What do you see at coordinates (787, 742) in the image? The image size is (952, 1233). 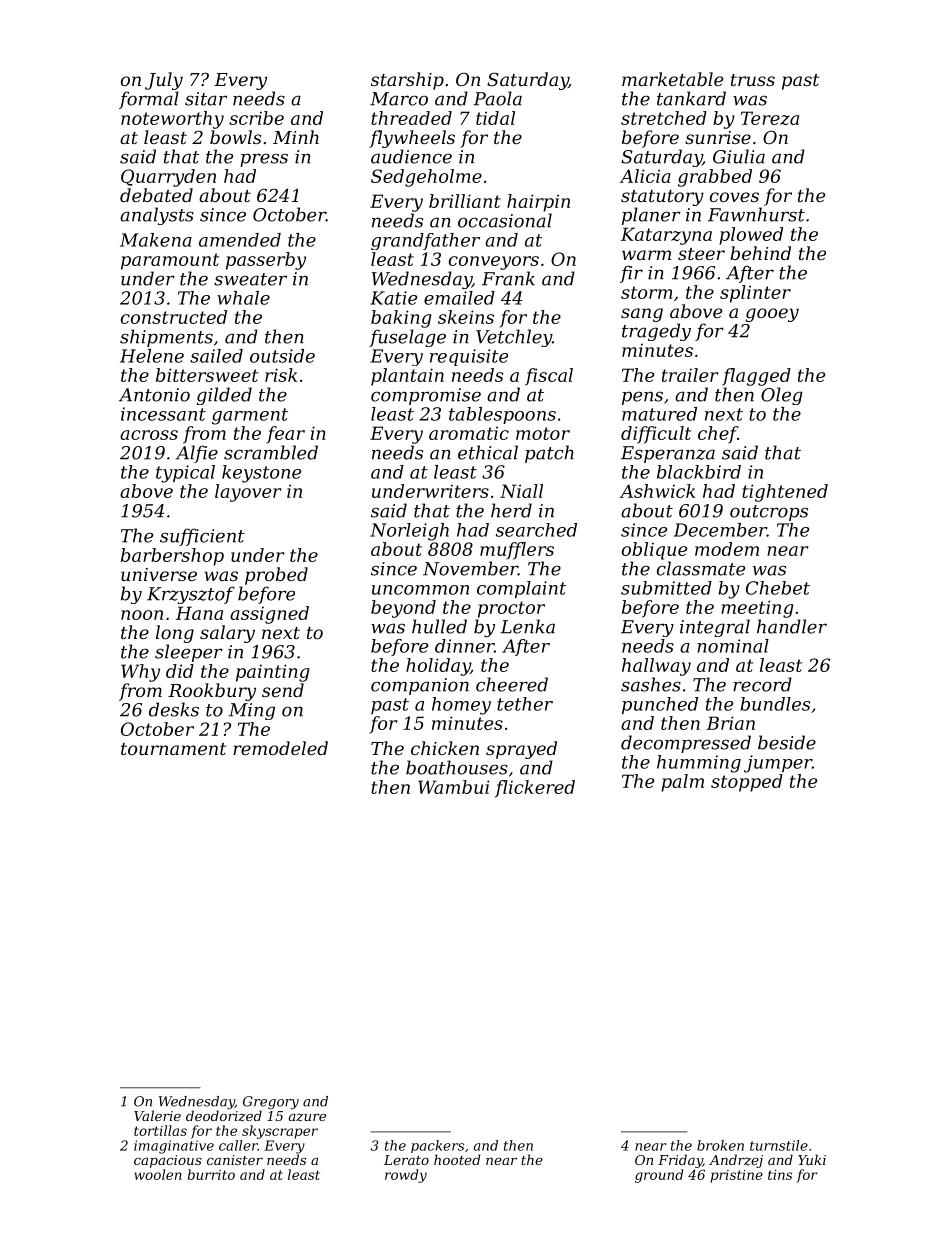 I see `beside` at bounding box center [787, 742].
